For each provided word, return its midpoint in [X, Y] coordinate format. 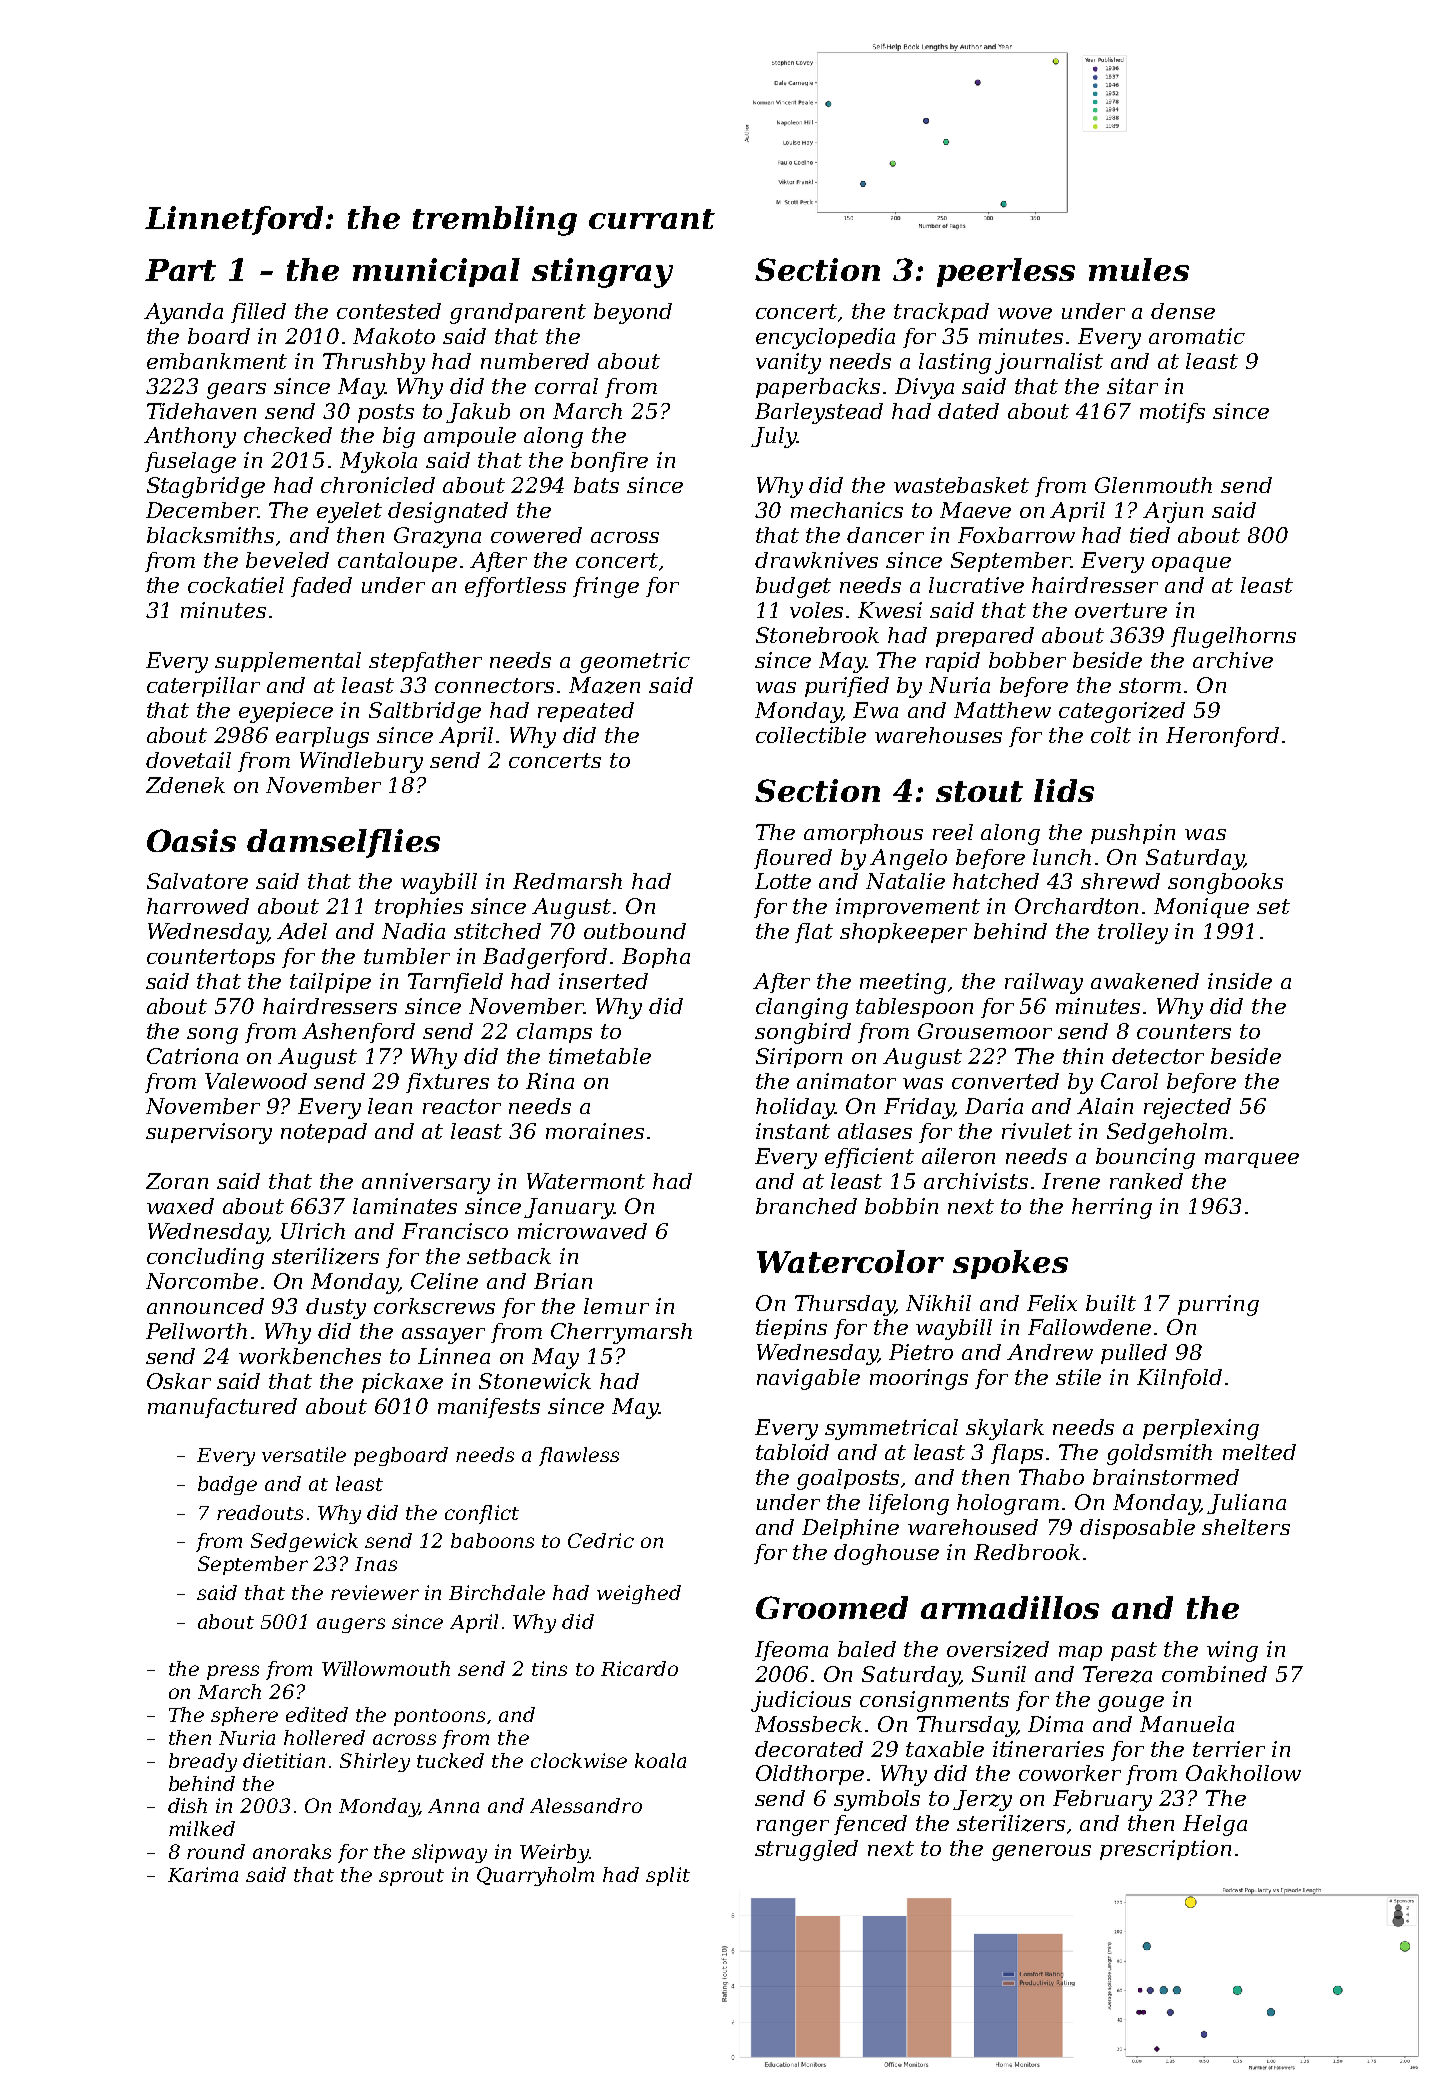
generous [1041, 1853]
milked [202, 1828]
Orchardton [1076, 906]
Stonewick [535, 1381]
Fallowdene [1089, 1327]
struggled [806, 1850]
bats [596, 485]
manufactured [222, 1408]
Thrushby [374, 363]
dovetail [188, 760]
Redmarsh [567, 881]
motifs [1172, 413]
